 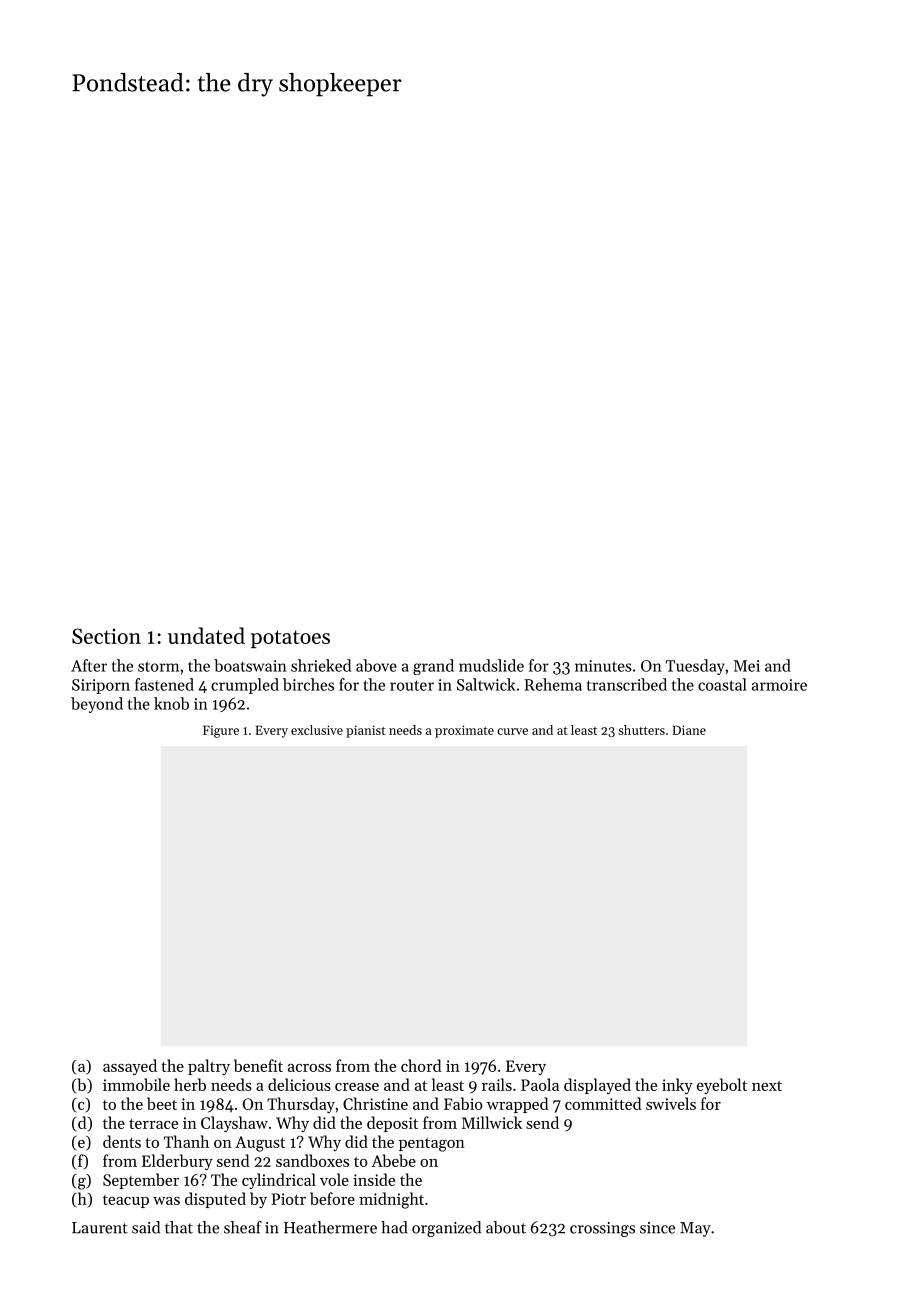 I want to click on eyebolt, so click(x=722, y=1086).
